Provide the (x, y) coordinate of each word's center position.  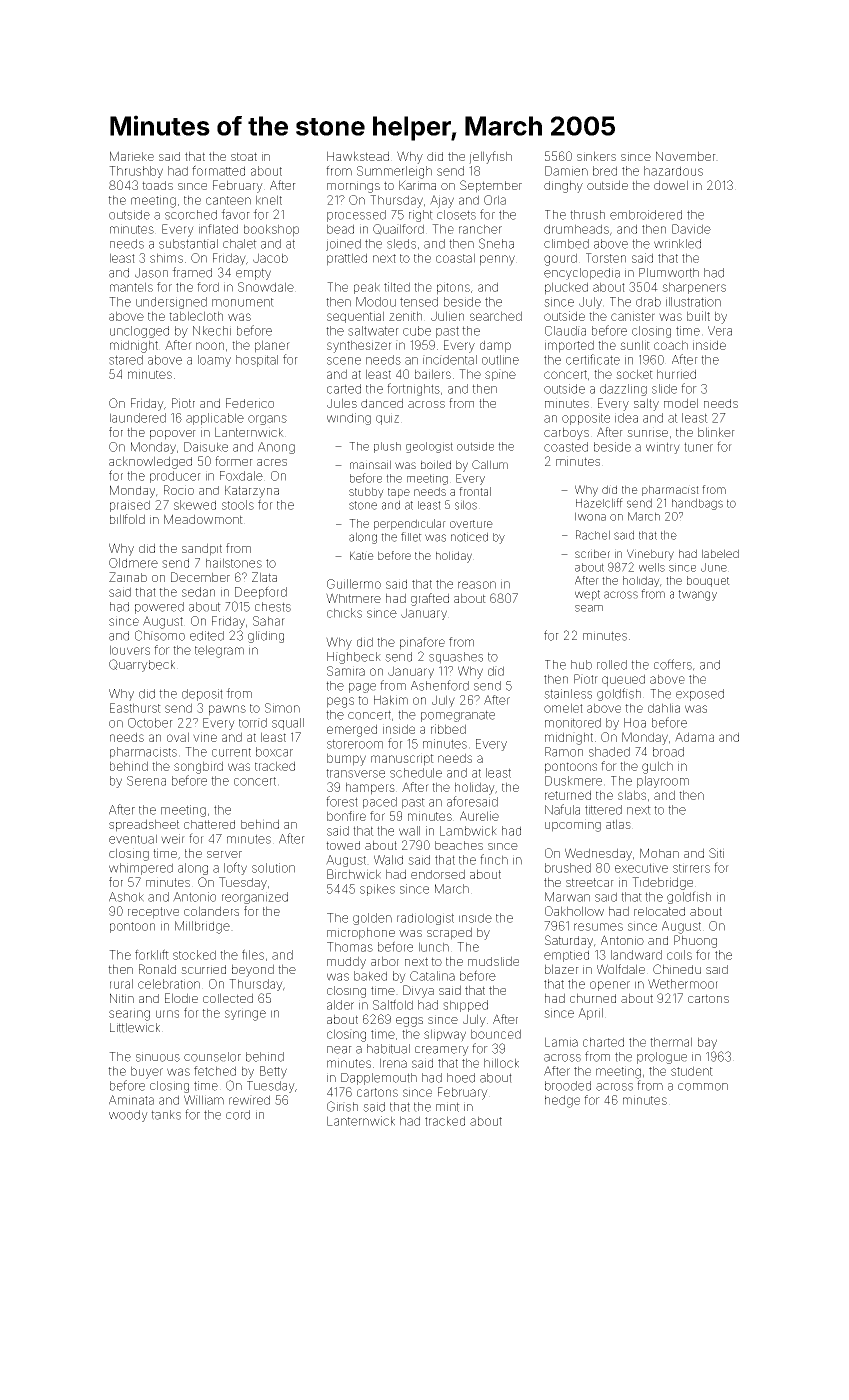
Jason (151, 273)
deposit (202, 695)
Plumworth (669, 273)
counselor (212, 1057)
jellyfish (490, 157)
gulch (657, 767)
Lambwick (468, 831)
